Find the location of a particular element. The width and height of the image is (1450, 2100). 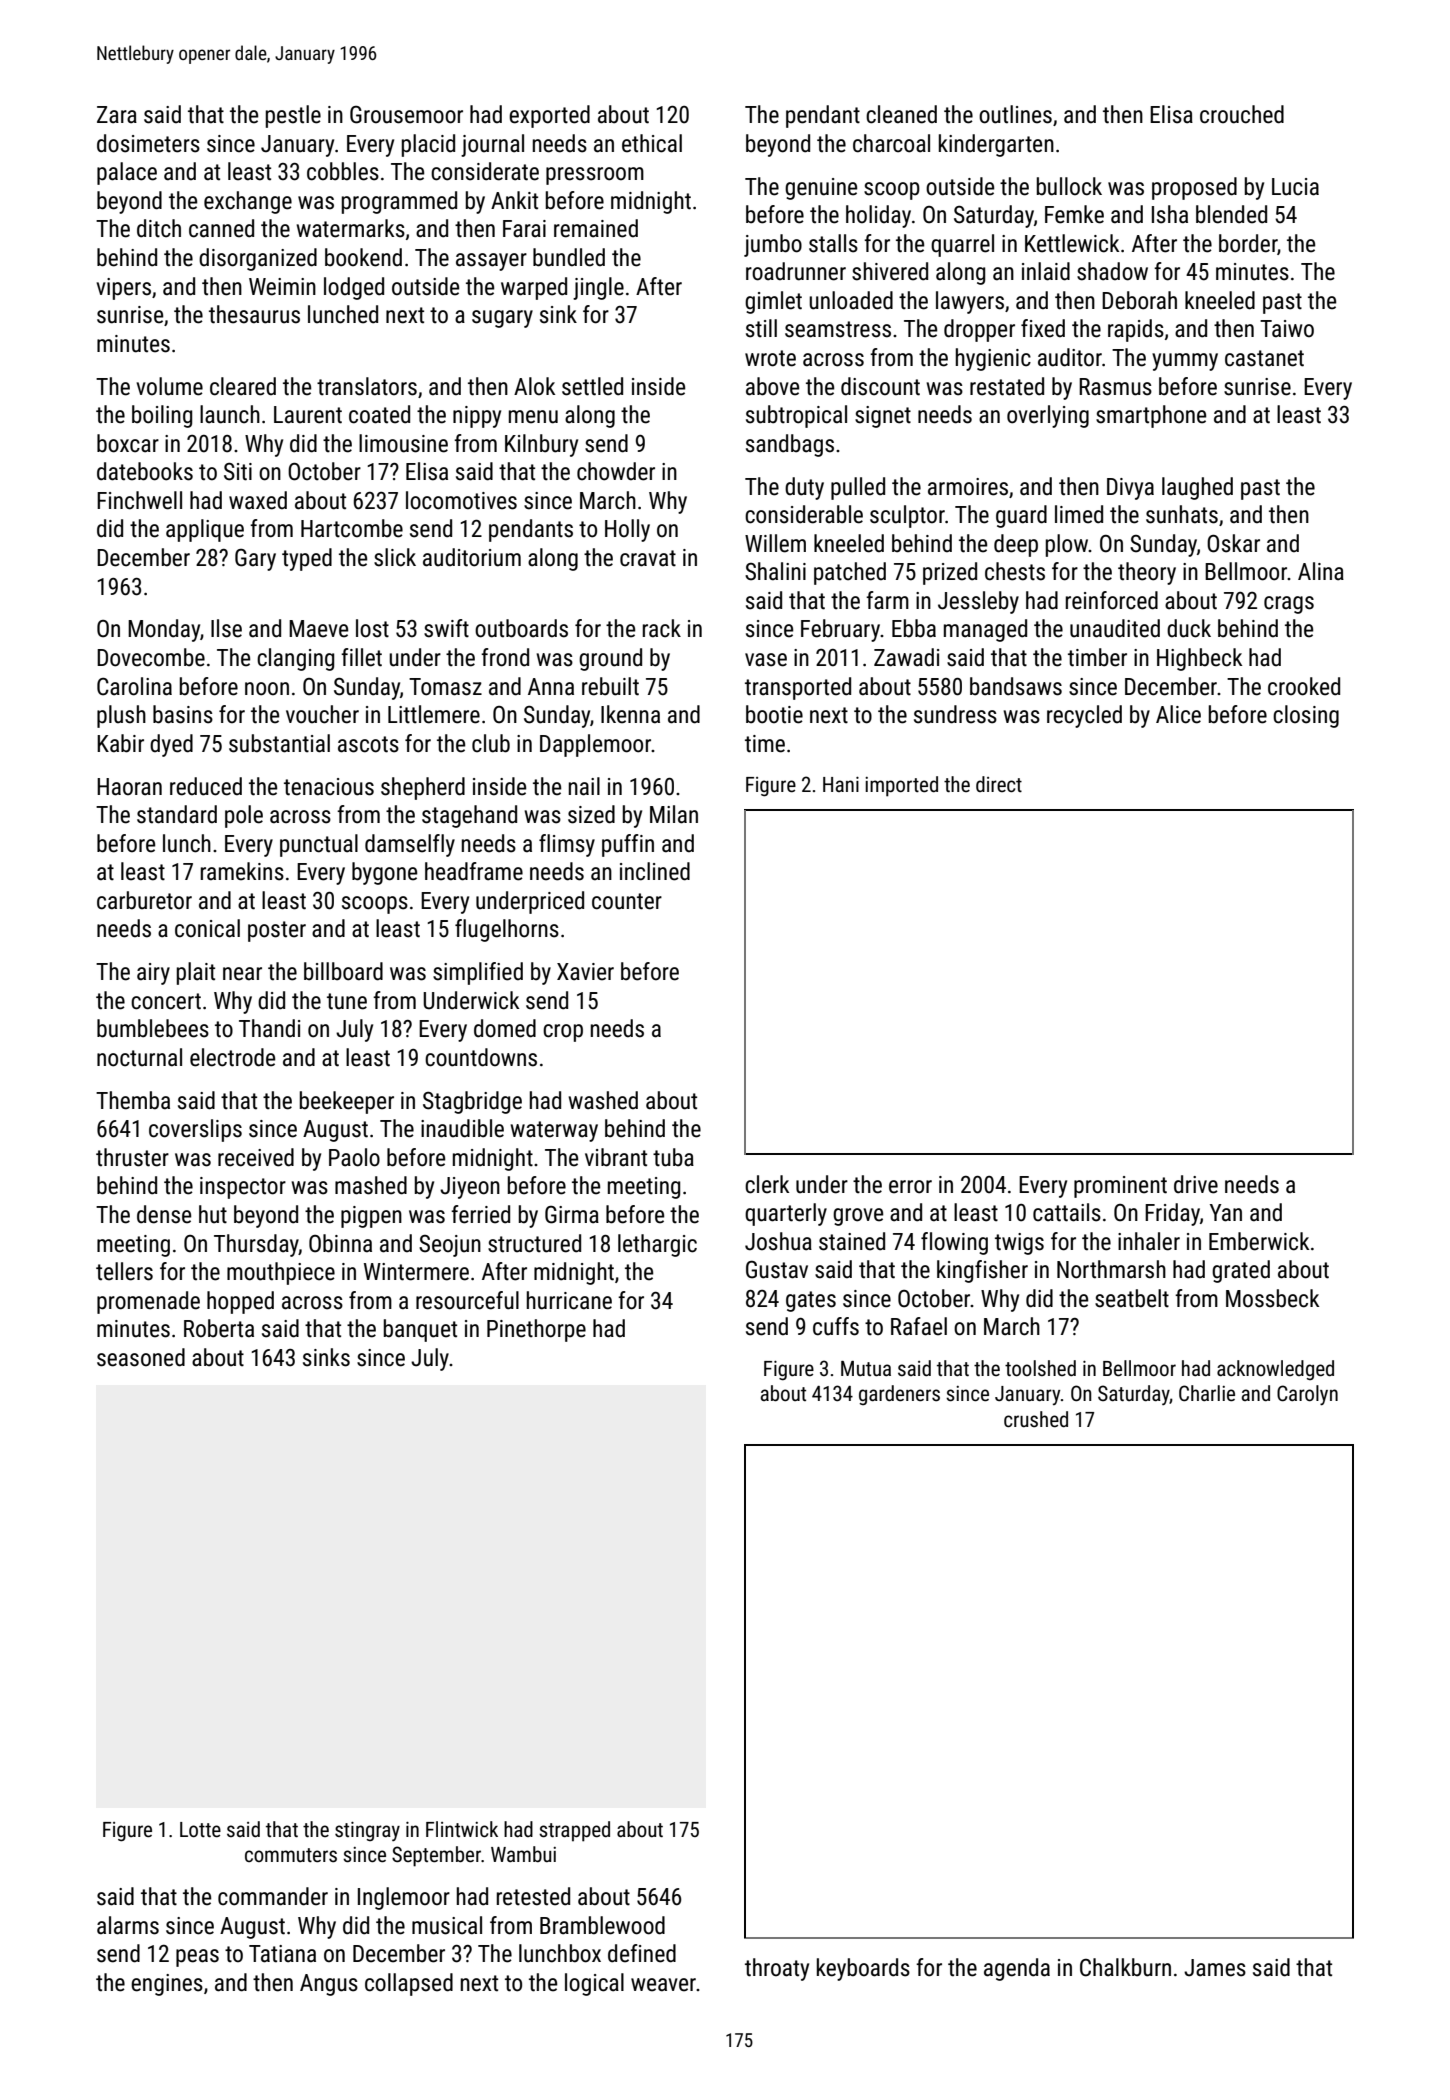

alarms is located at coordinates (128, 1925).
